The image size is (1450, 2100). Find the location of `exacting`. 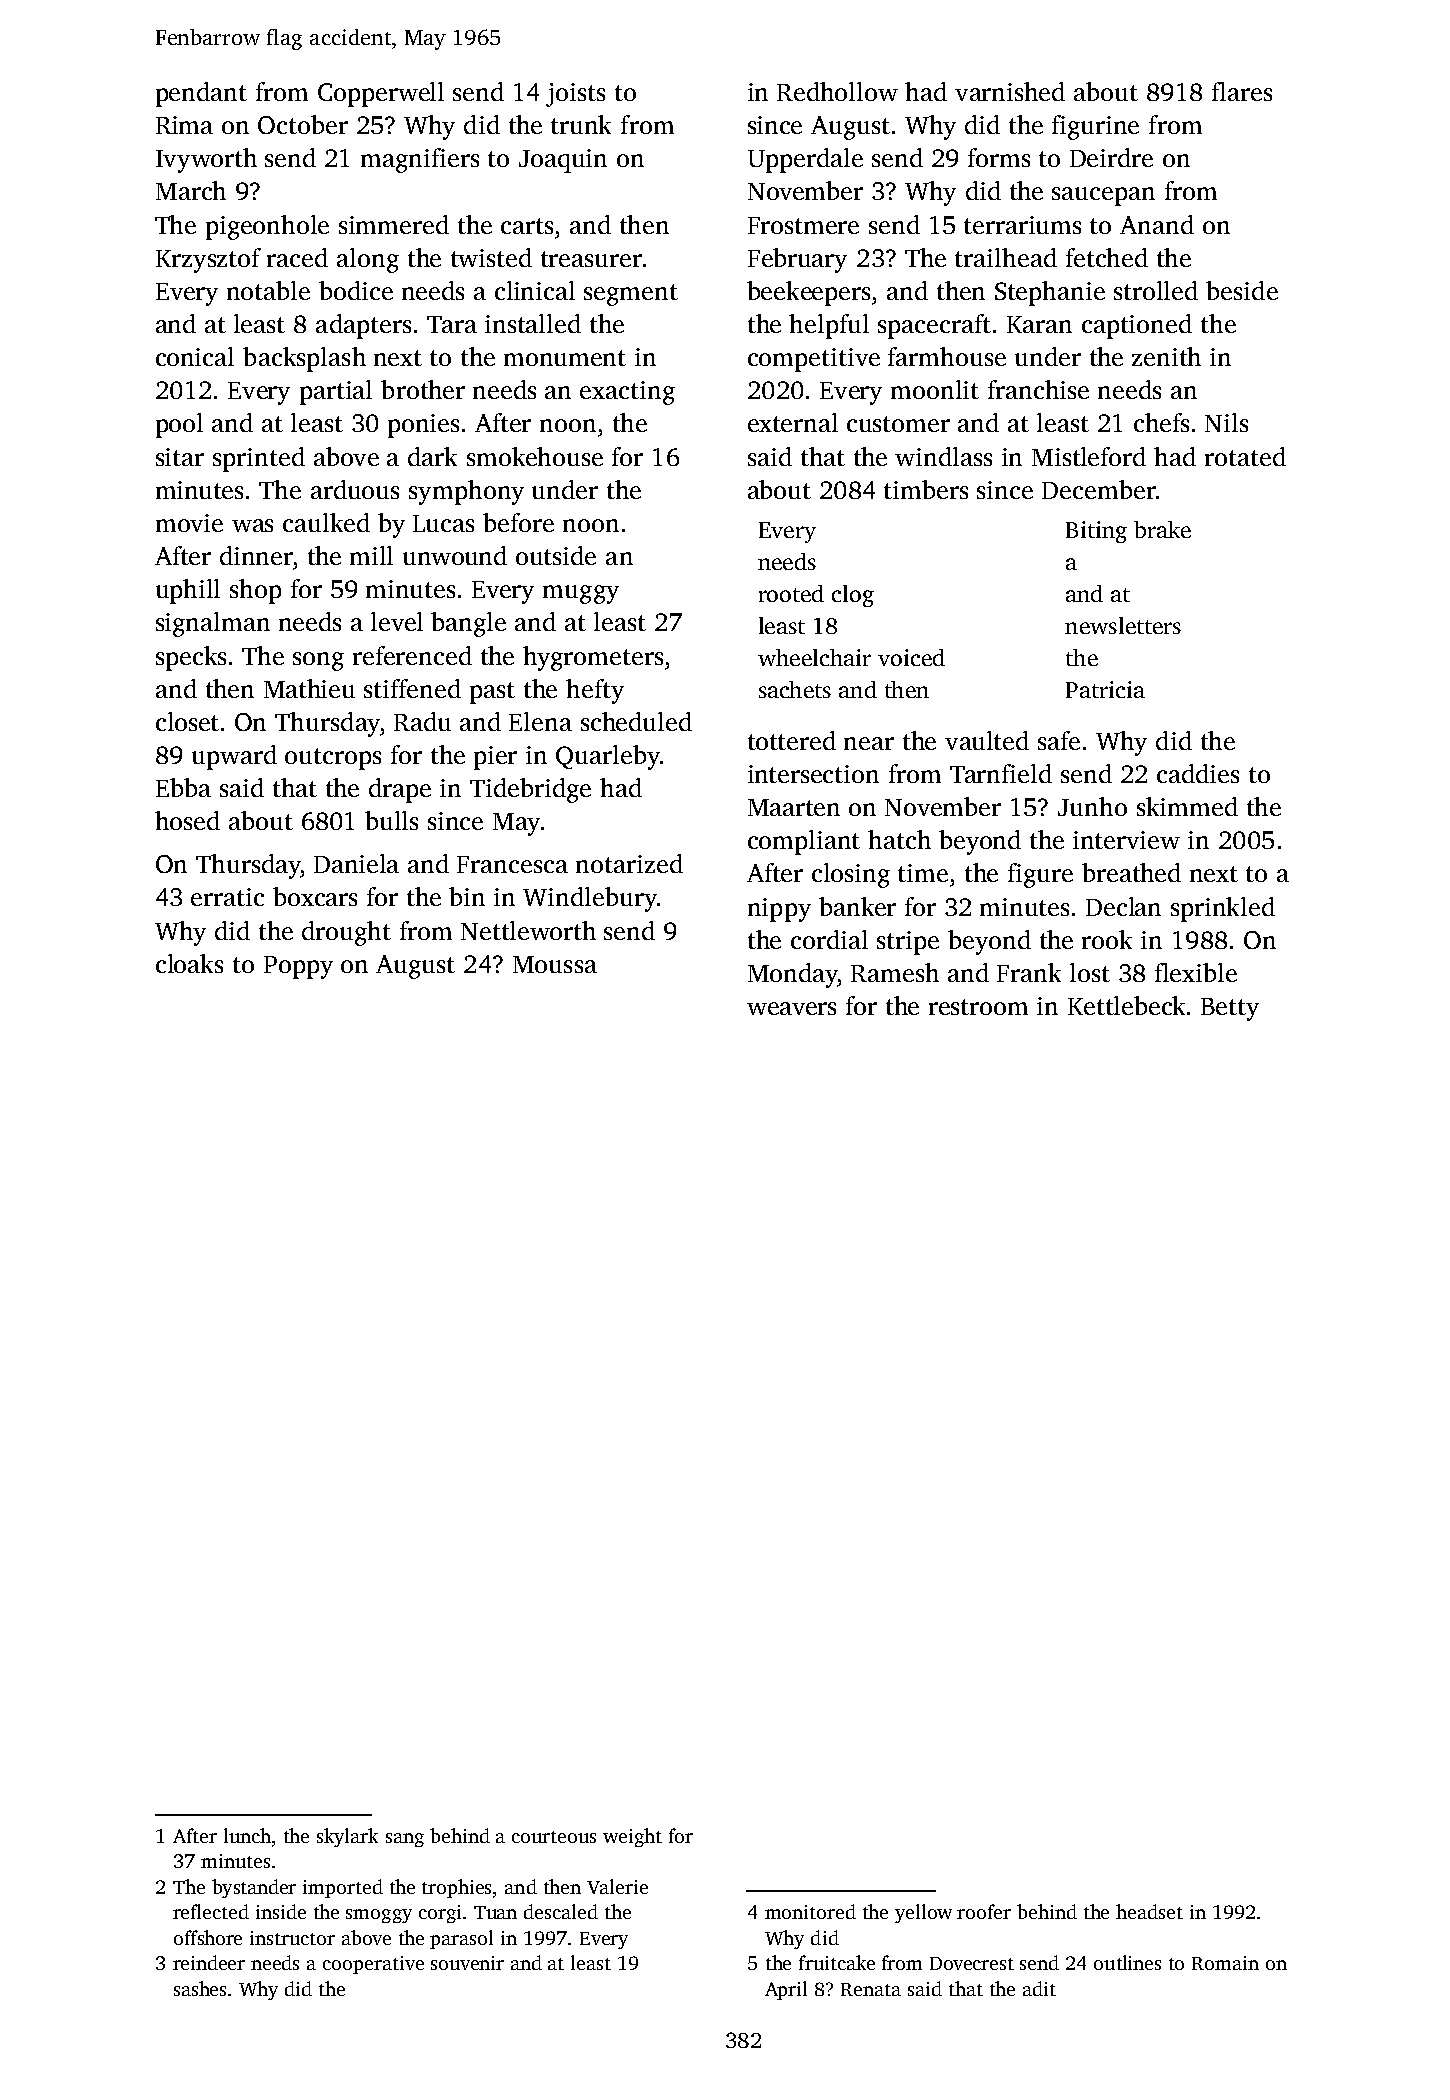

exacting is located at coordinates (627, 393).
